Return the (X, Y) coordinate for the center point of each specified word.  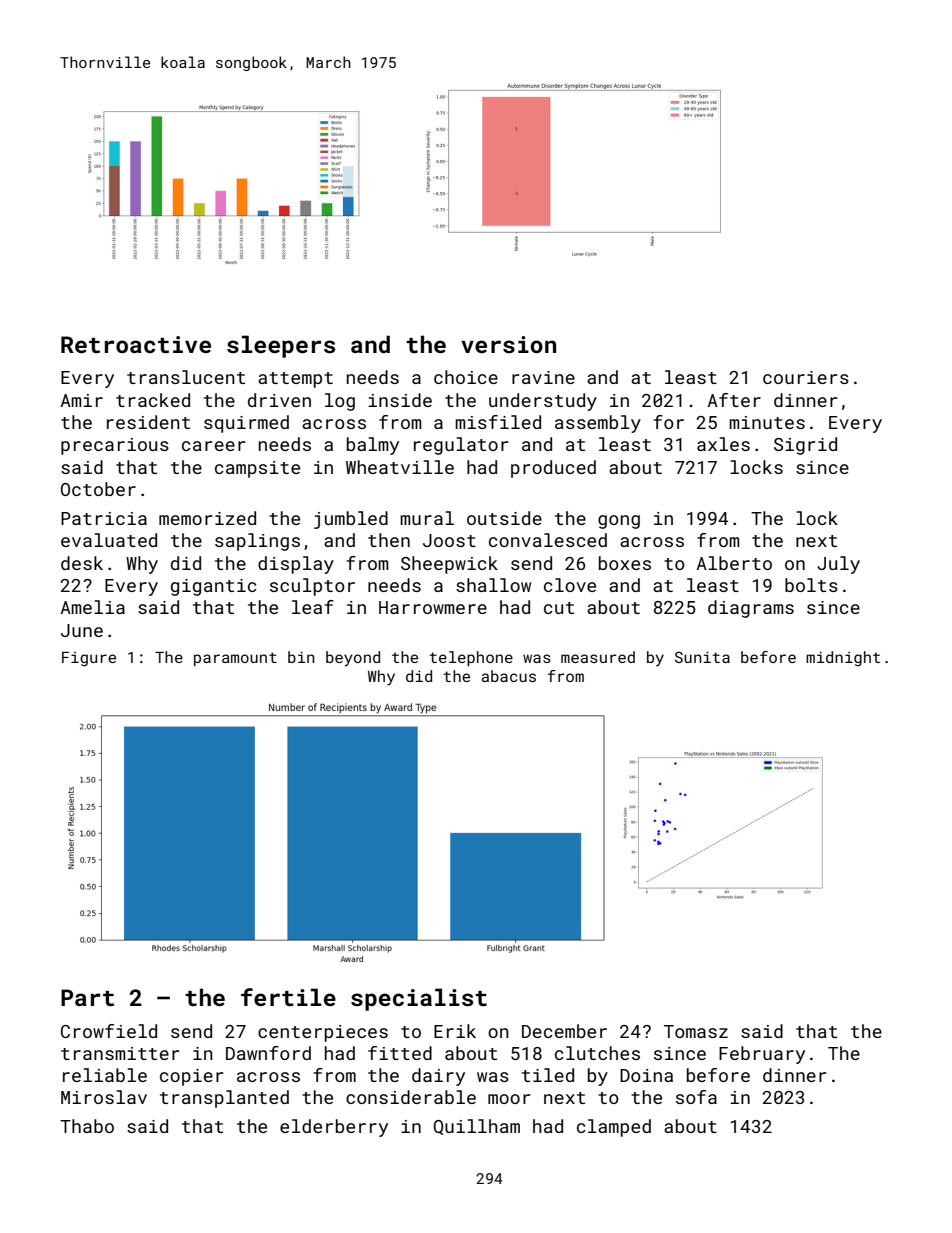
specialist (419, 999)
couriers (806, 377)
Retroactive (136, 344)
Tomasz (696, 1031)
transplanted (224, 1099)
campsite (257, 469)
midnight (843, 659)
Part (87, 997)
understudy (543, 402)
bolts (811, 585)
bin (301, 657)
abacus (509, 676)
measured (598, 657)
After (734, 400)
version (508, 344)
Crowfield (109, 1031)
